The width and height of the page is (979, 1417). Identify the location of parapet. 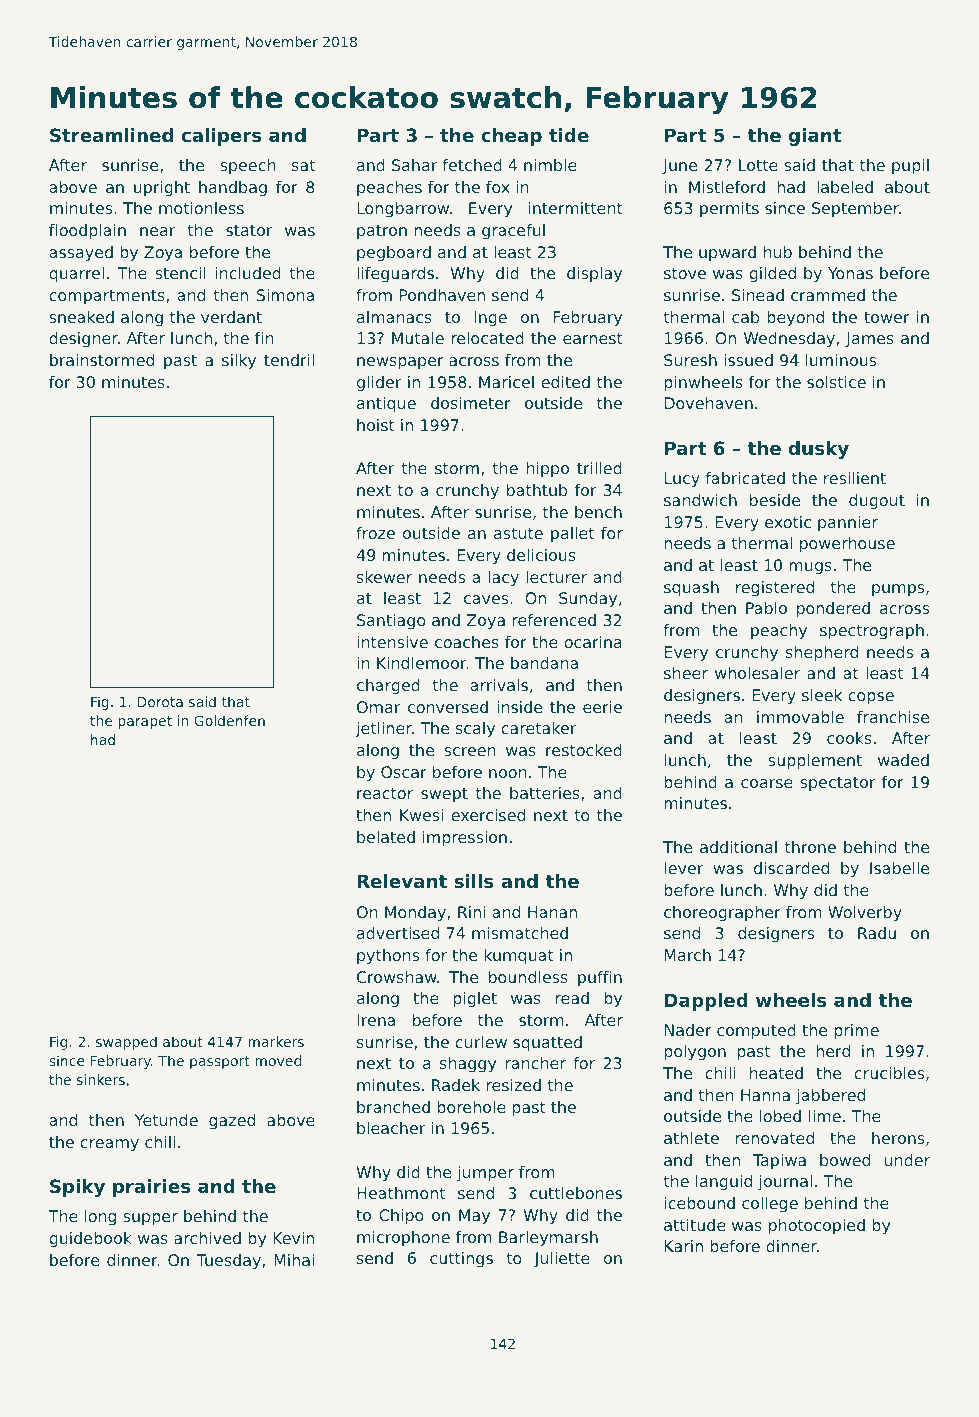
(145, 722).
